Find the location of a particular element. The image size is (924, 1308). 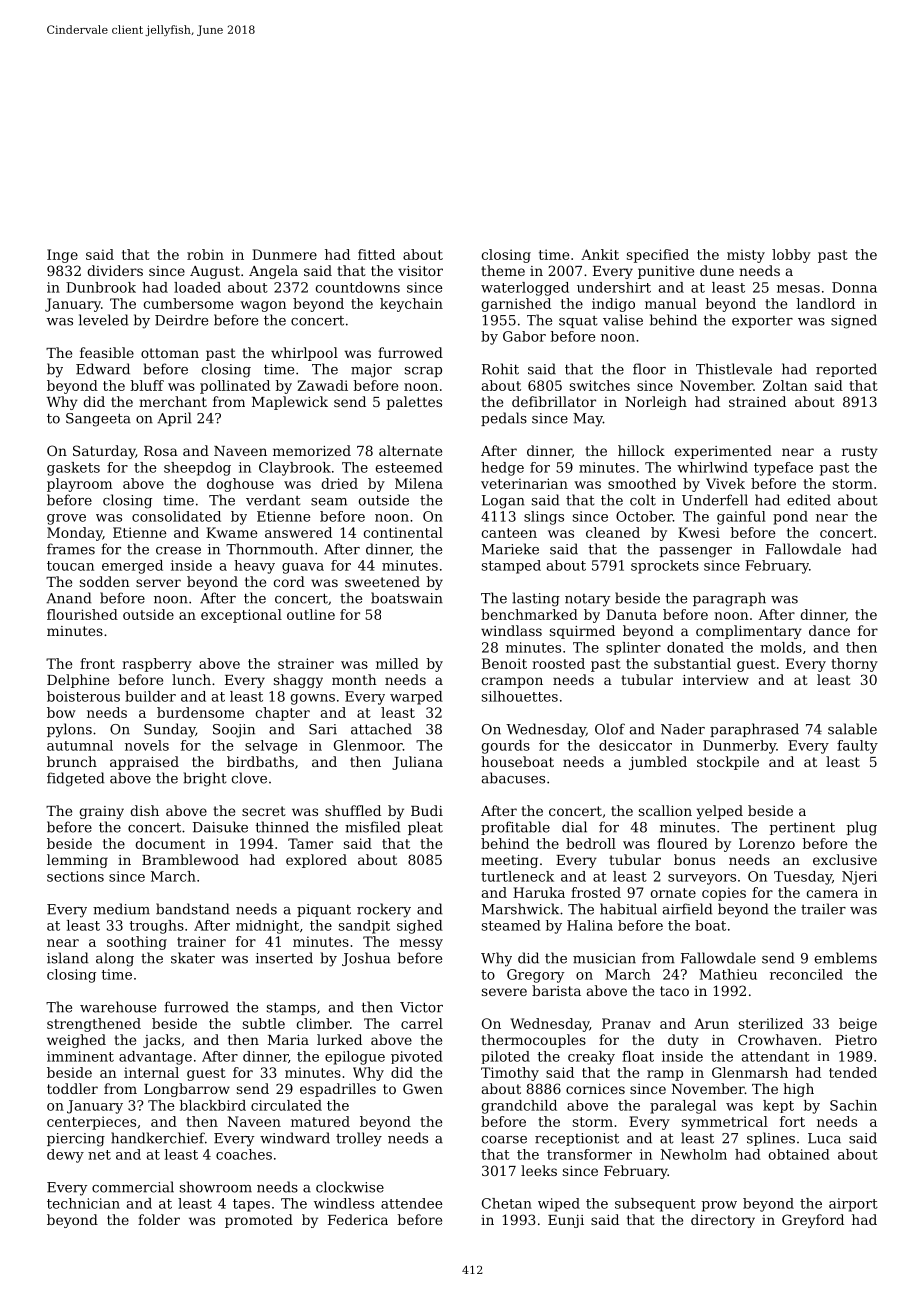

camera is located at coordinates (832, 894).
